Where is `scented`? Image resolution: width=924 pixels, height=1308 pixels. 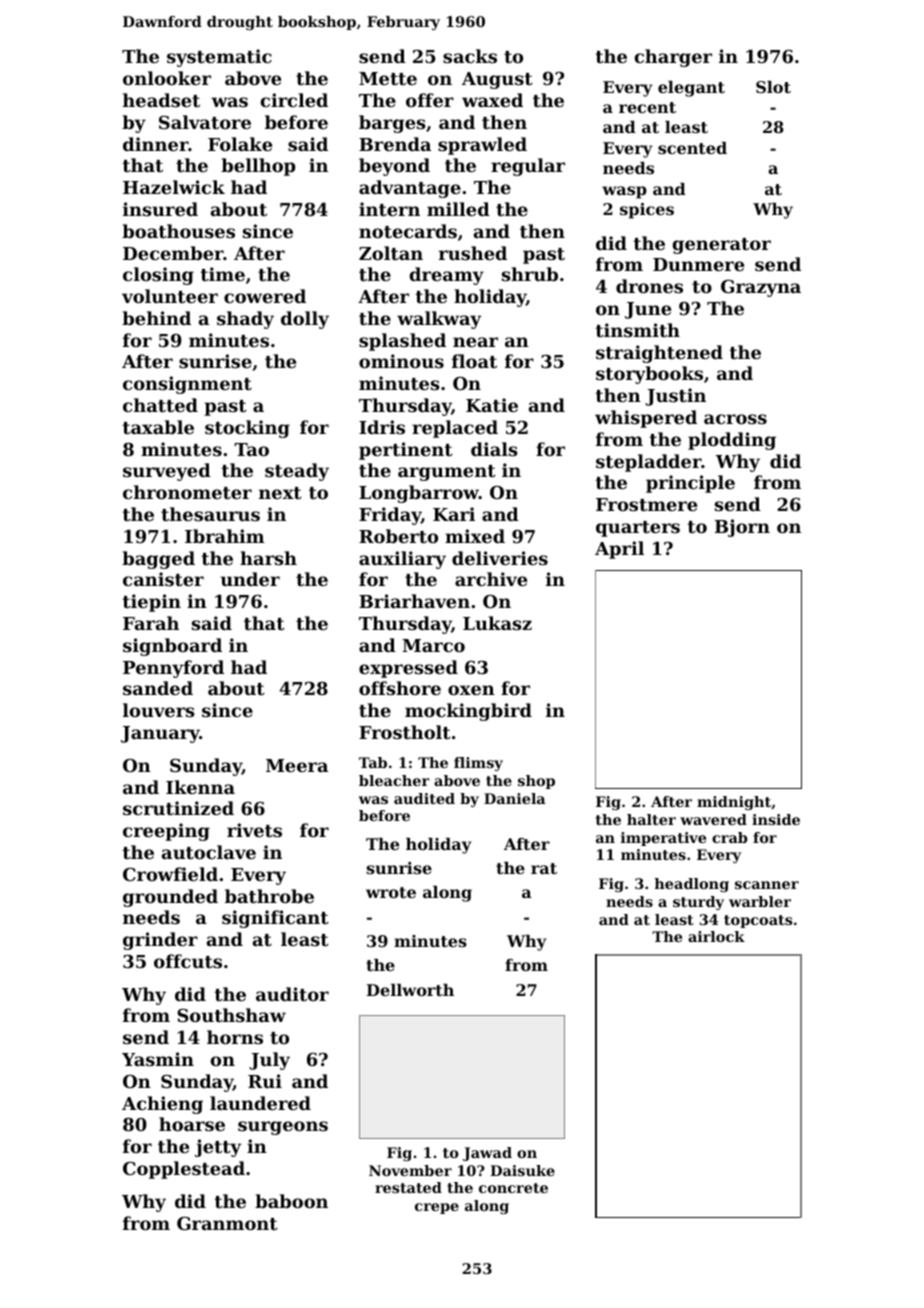 scented is located at coordinates (692, 148).
